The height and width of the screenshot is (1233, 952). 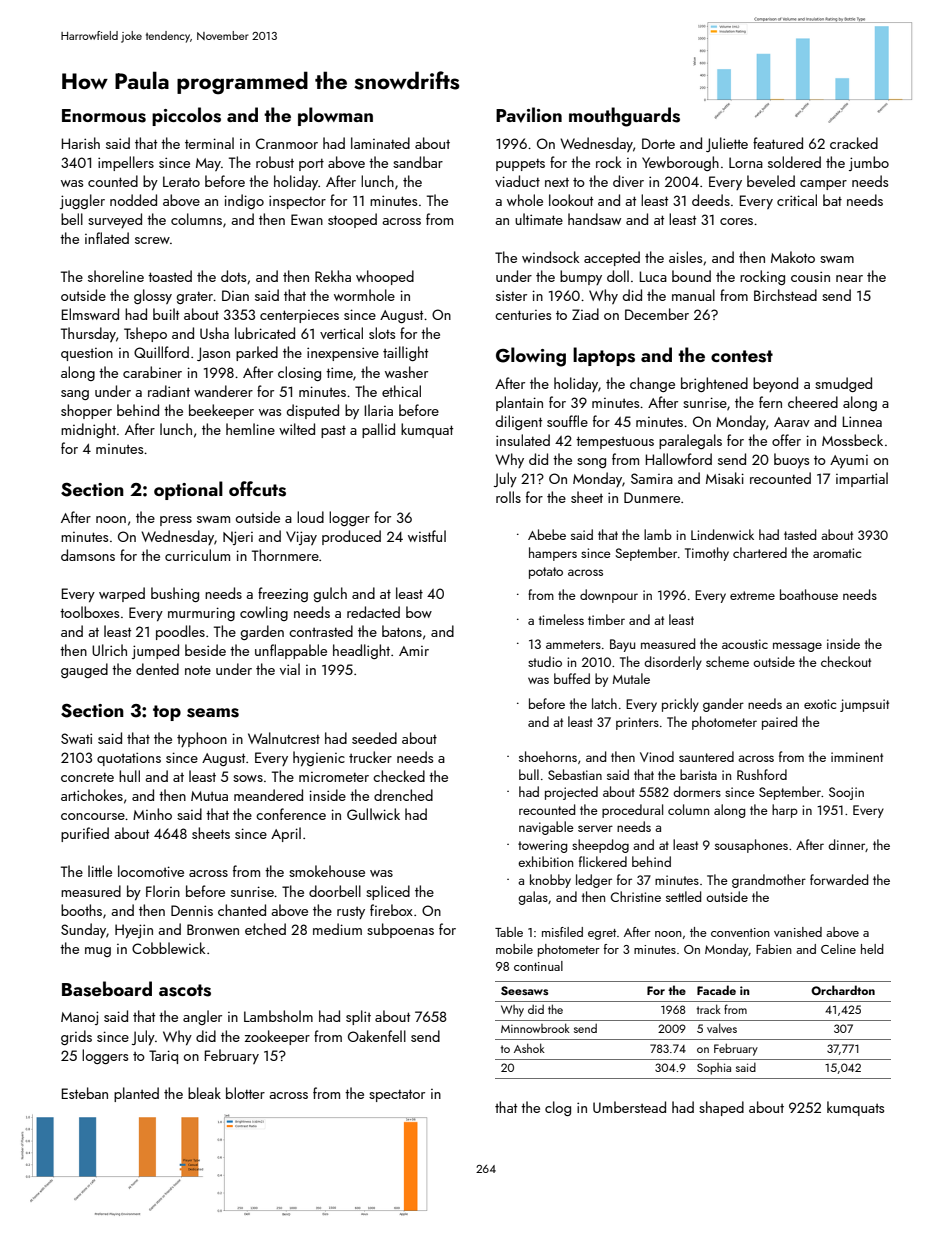 I want to click on Birchstead, so click(x=785, y=295).
